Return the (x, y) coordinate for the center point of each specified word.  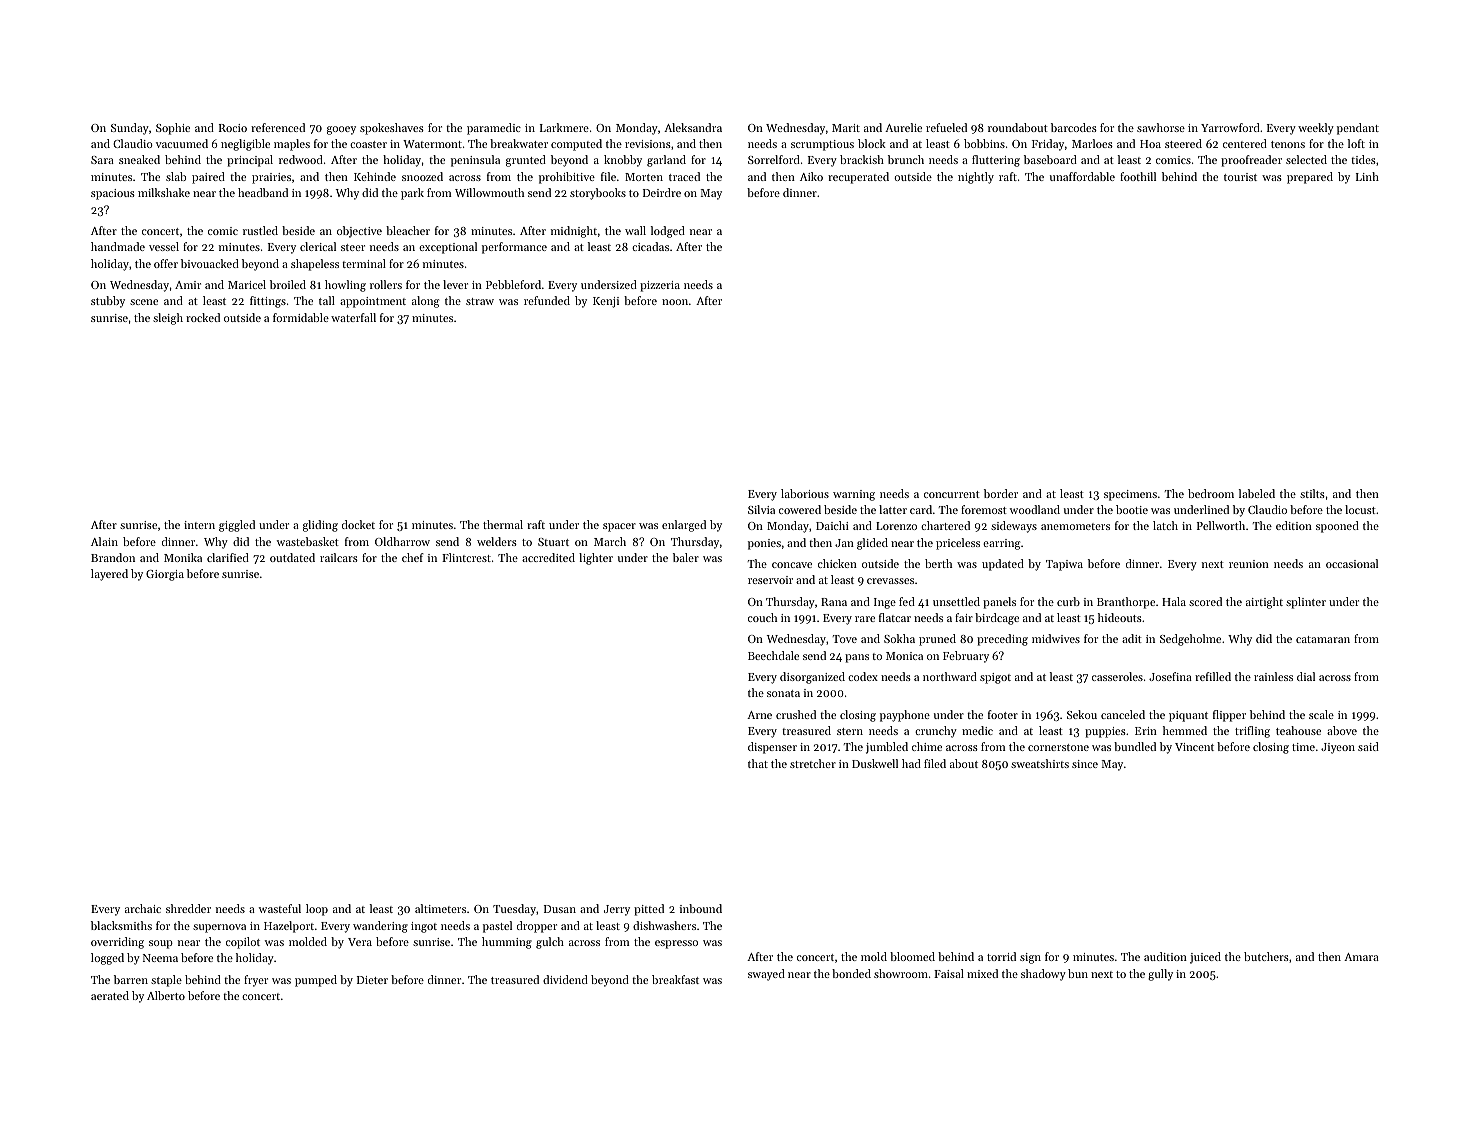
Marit (846, 128)
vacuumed (182, 143)
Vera (360, 942)
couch (762, 617)
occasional (1352, 563)
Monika (183, 557)
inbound (701, 908)
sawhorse (1161, 127)
